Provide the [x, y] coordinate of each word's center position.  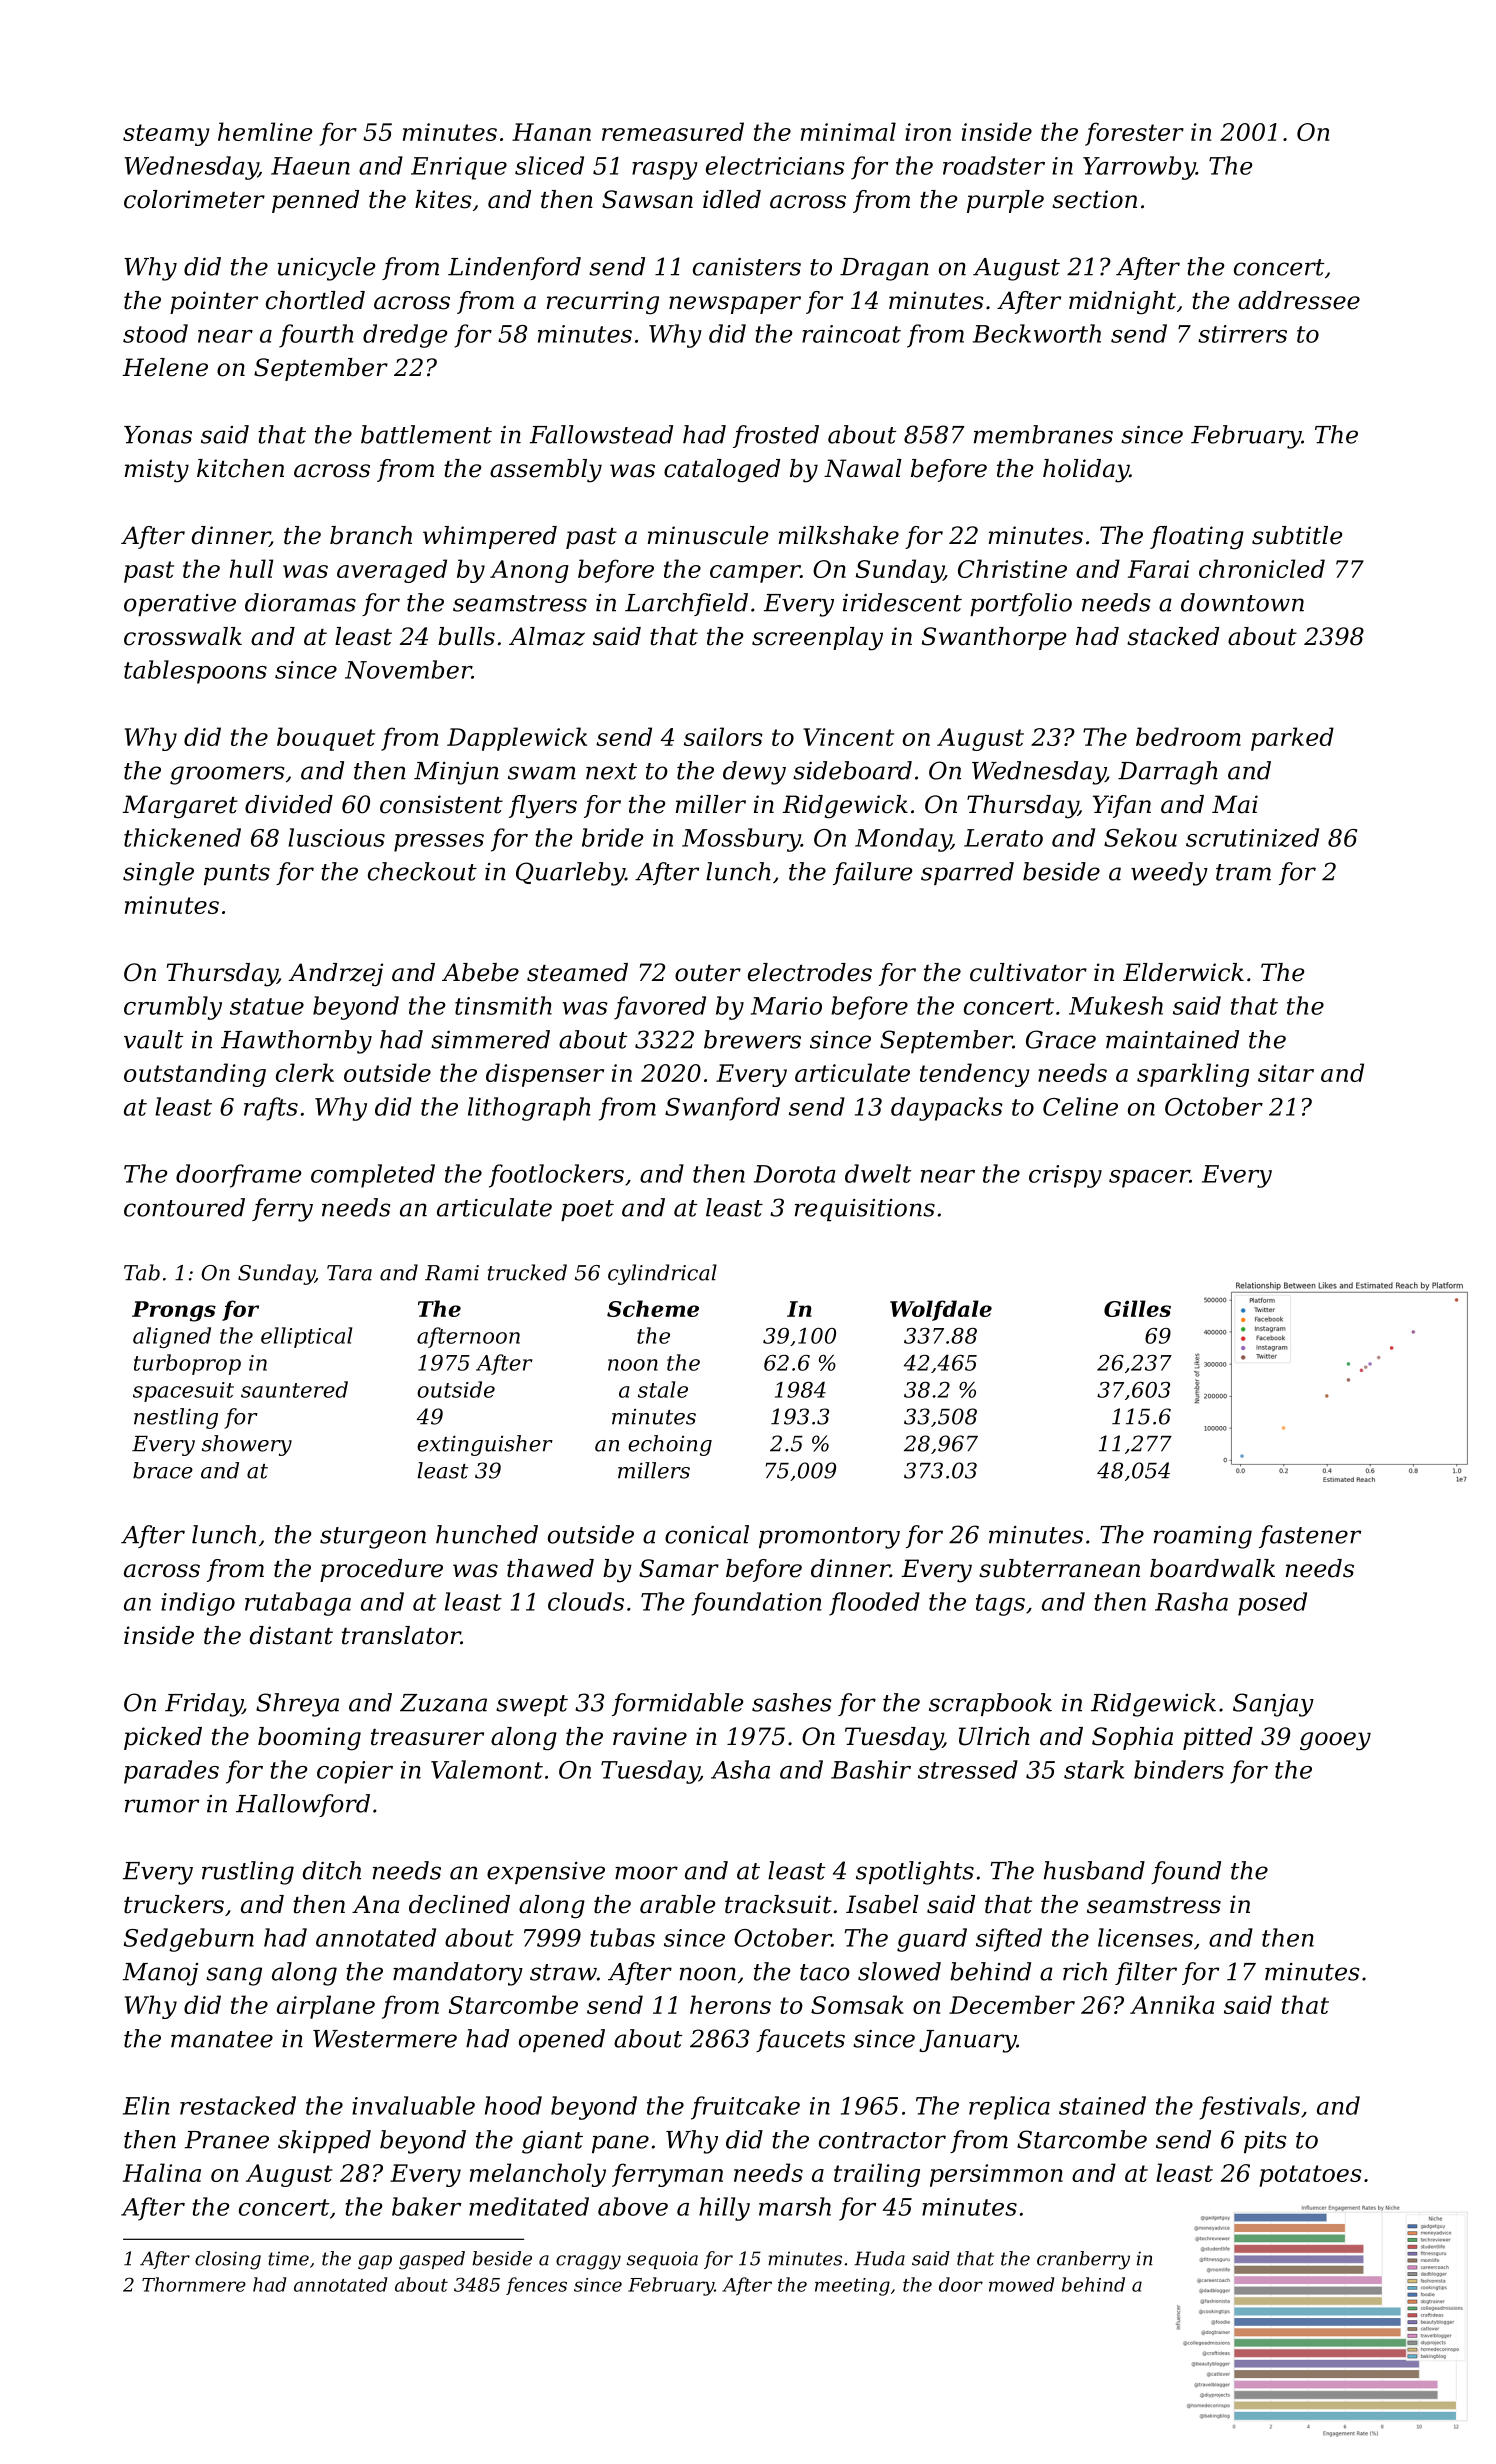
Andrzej [336, 975]
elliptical [306, 1337]
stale [663, 1389]
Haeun [310, 166]
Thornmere [194, 2284]
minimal [848, 131]
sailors [723, 736]
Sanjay [1273, 1705]
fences [536, 2286]
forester [1134, 134]
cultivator [1028, 972]
